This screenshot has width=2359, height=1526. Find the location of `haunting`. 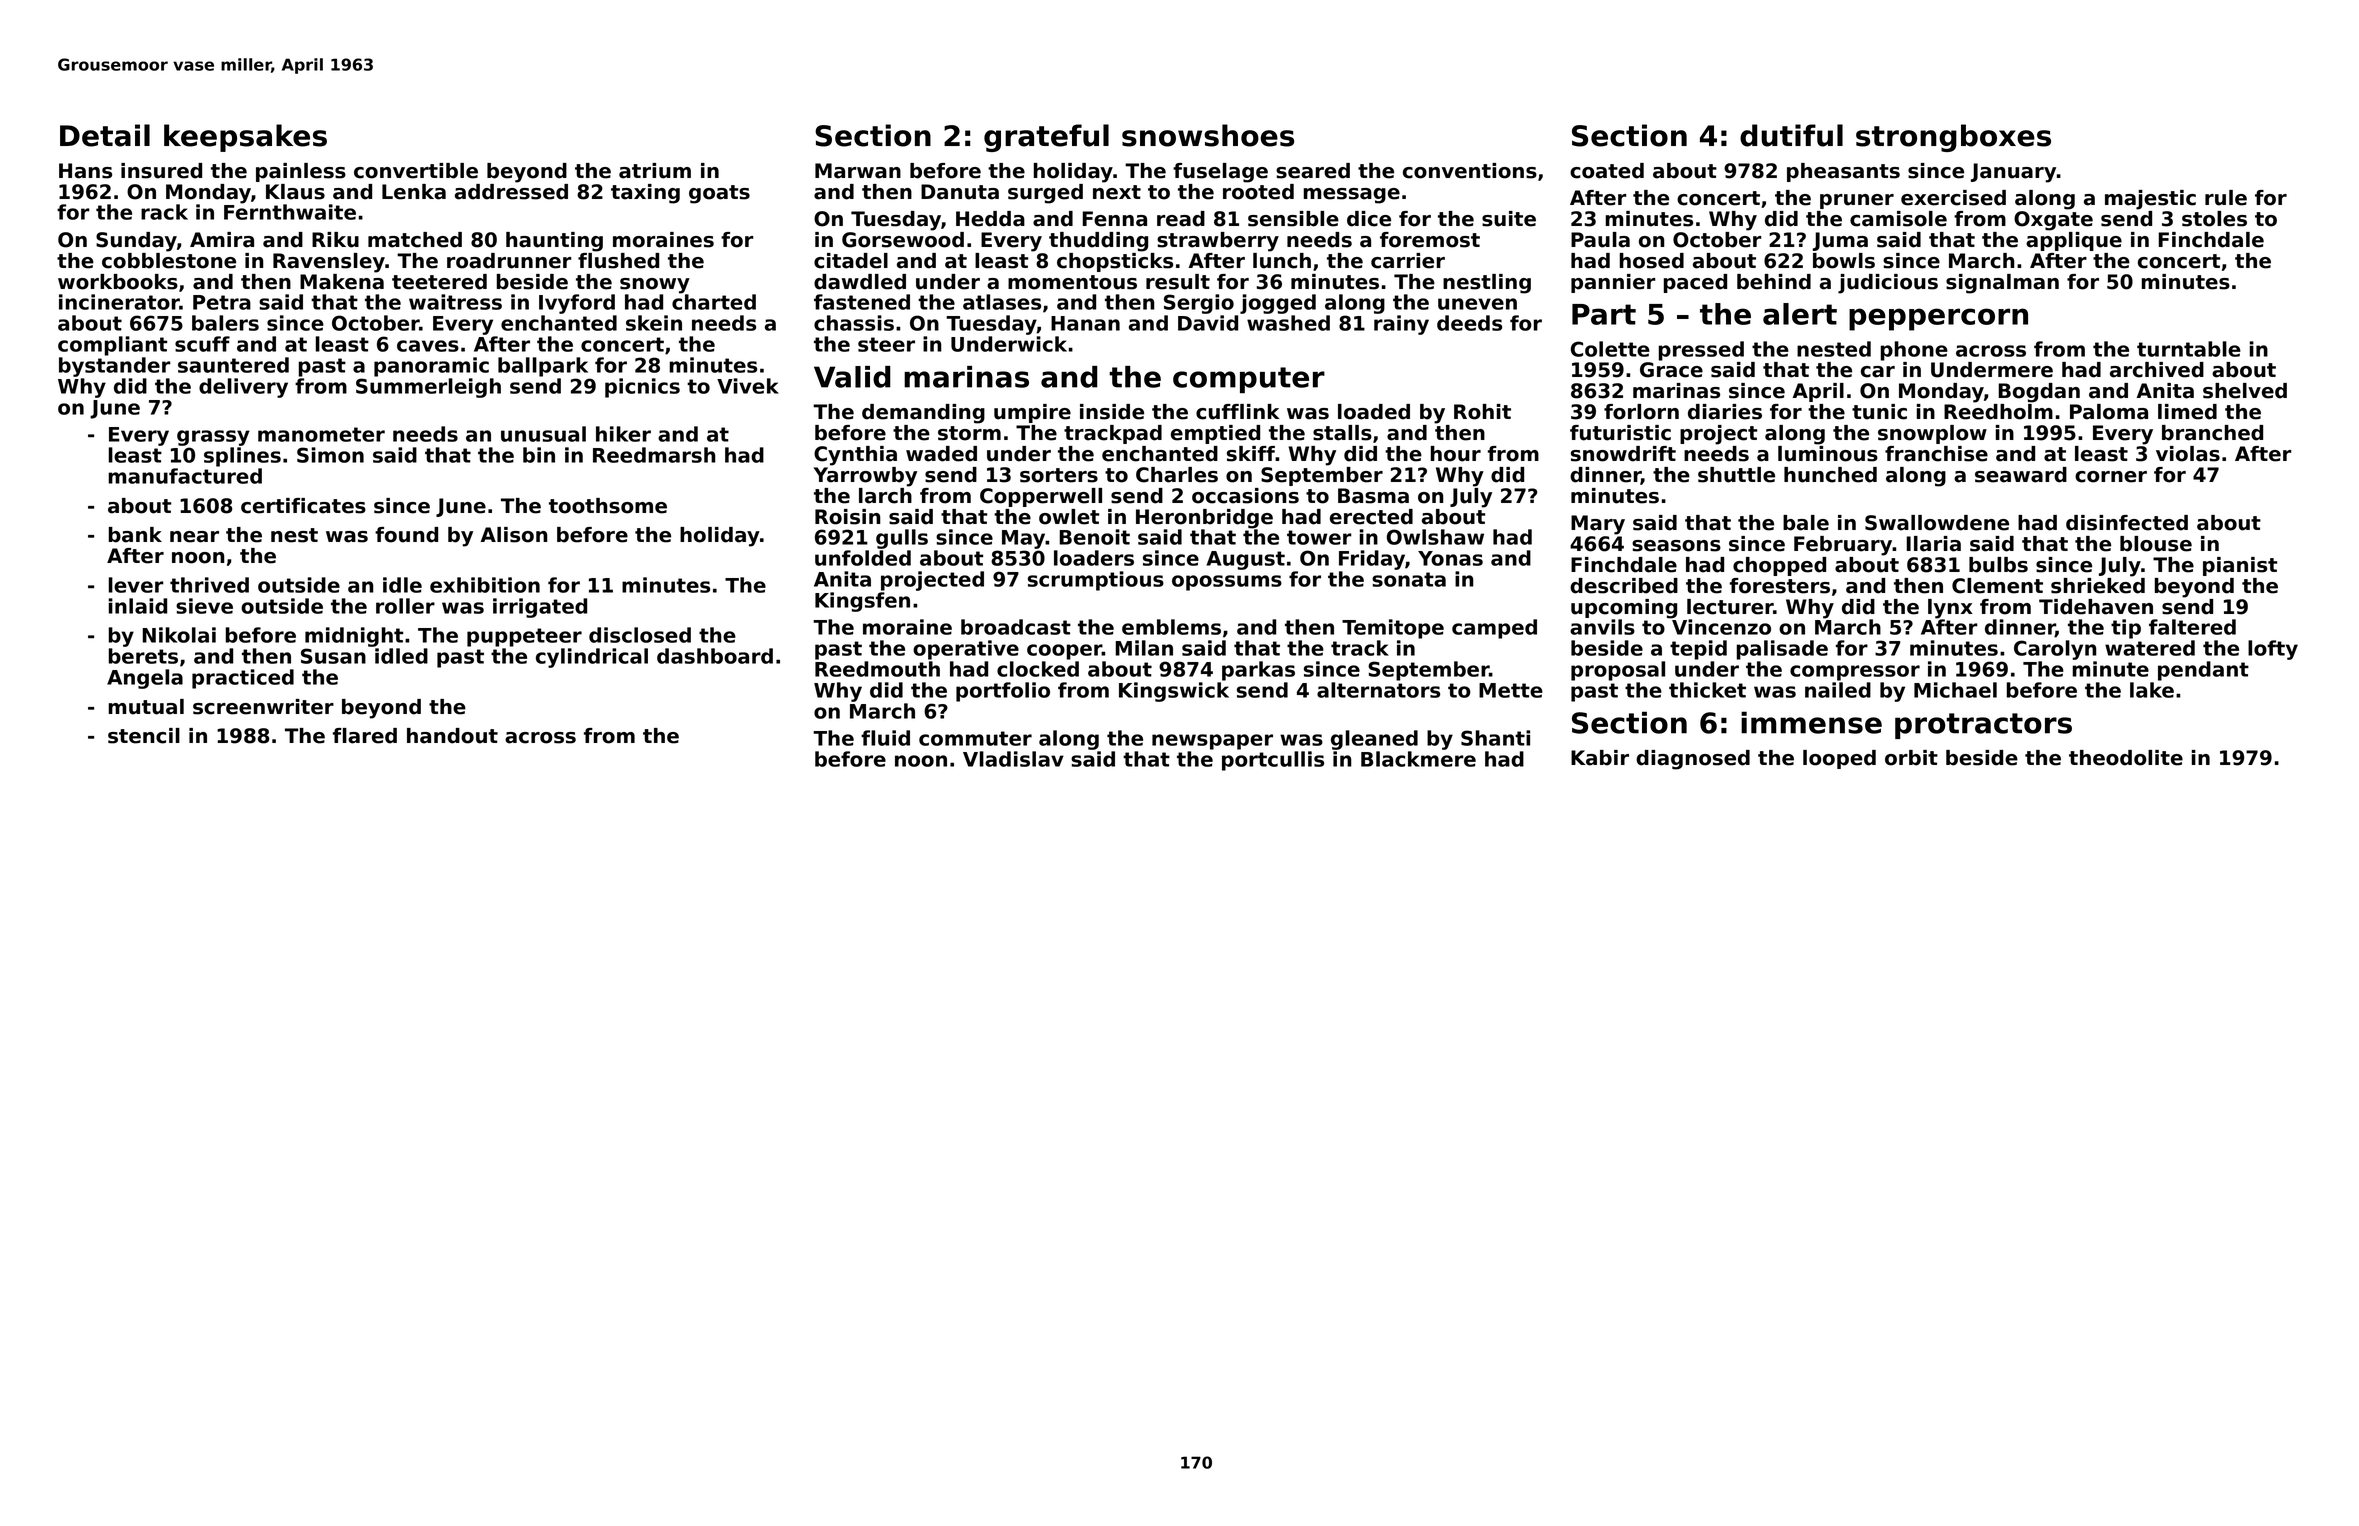

haunting is located at coordinates (554, 242).
